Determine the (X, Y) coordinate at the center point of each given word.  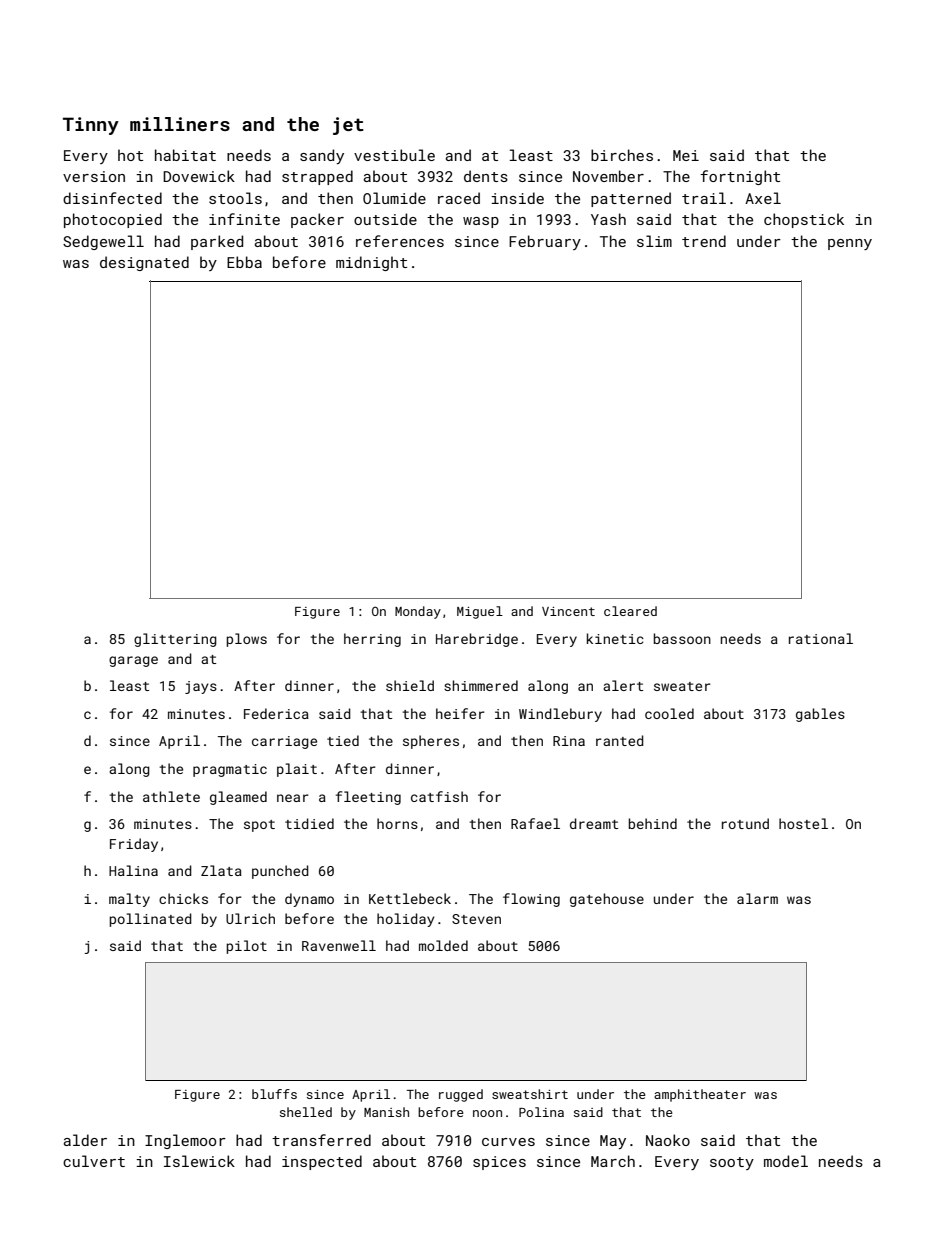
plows (246, 640)
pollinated (150, 920)
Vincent (568, 611)
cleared (630, 611)
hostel (803, 823)
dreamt (594, 823)
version (94, 176)
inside (517, 198)
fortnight (740, 177)
